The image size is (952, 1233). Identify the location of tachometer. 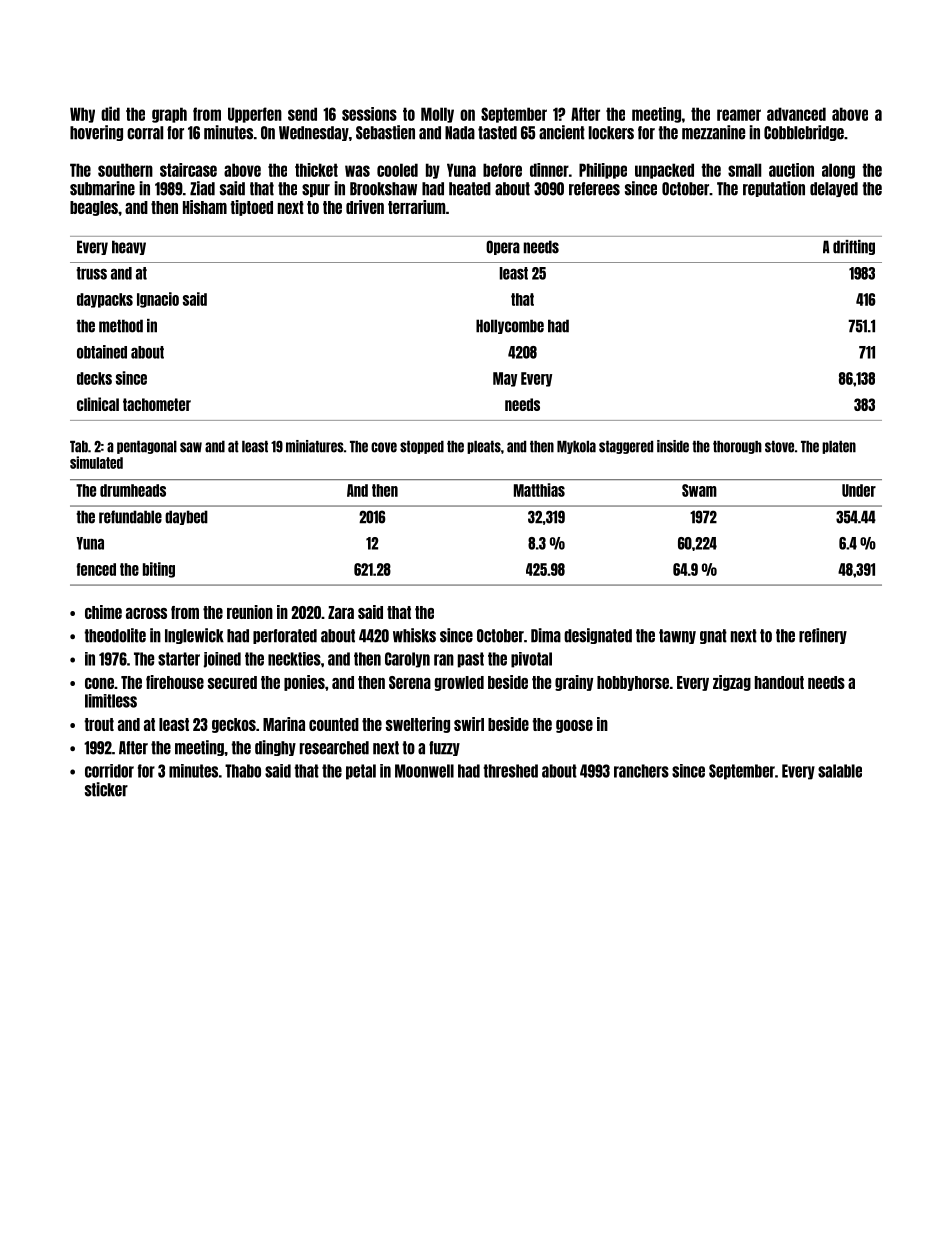
(157, 404).
